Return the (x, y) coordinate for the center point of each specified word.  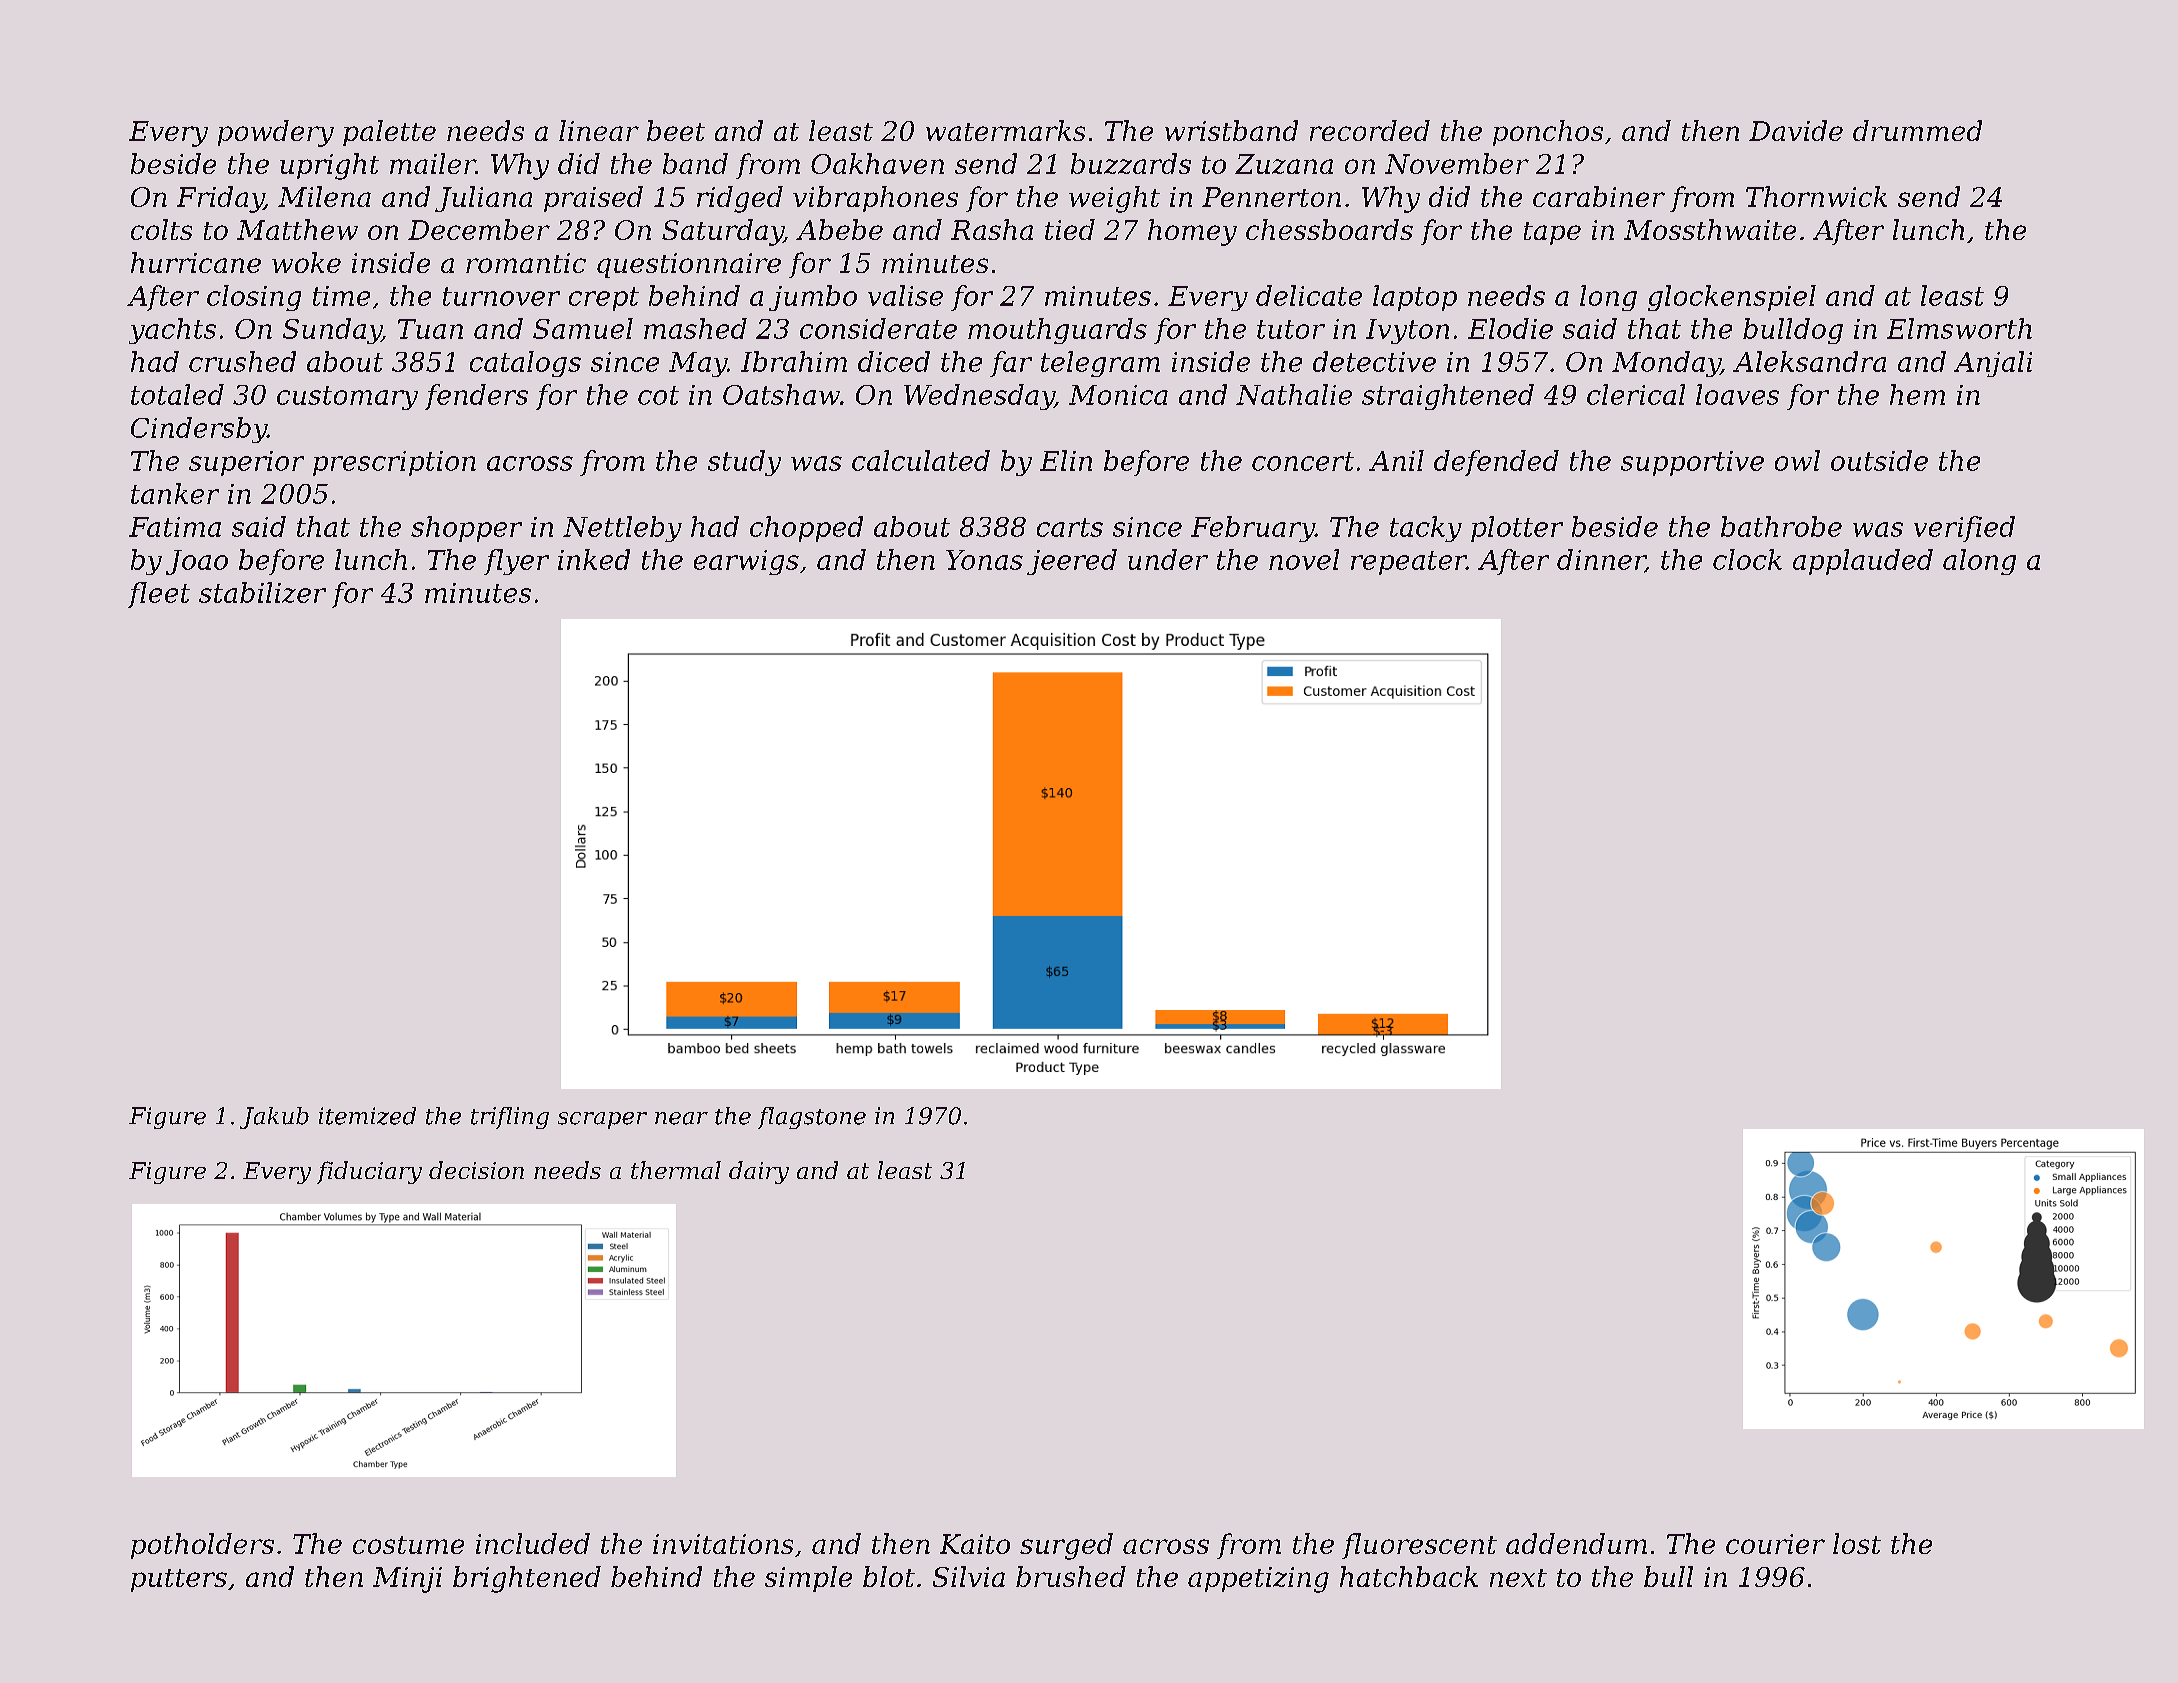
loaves (1737, 394)
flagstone (812, 1118)
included (533, 1543)
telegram (1100, 364)
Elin (1066, 460)
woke (306, 262)
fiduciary (369, 1172)
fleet (159, 595)
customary (347, 398)
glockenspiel (1732, 298)
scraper (602, 1120)
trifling (510, 1118)
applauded (1863, 562)
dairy (759, 1172)
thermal (676, 1170)
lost (1857, 1543)
